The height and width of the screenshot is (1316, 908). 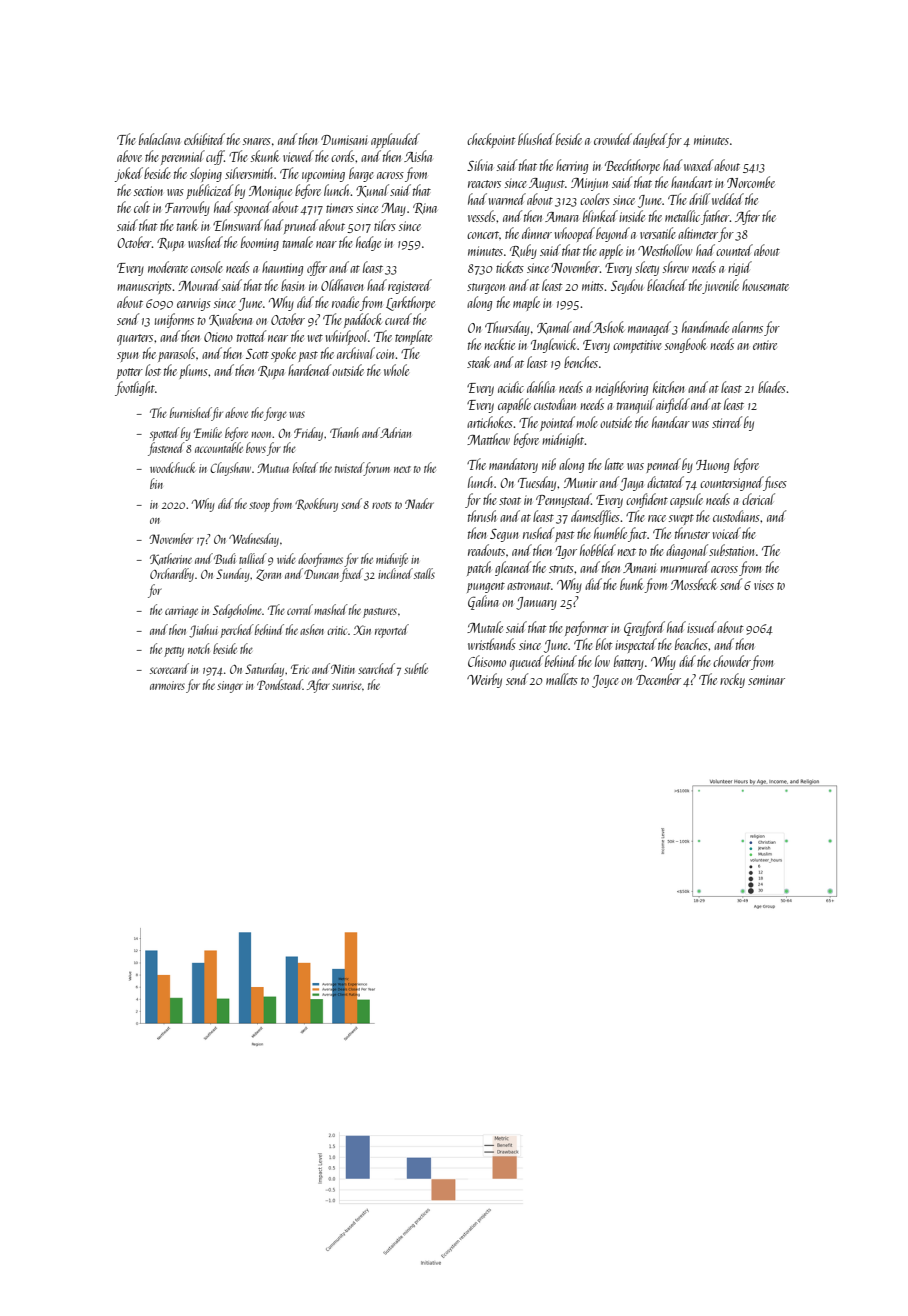 I want to click on spoke, so click(x=283, y=354).
